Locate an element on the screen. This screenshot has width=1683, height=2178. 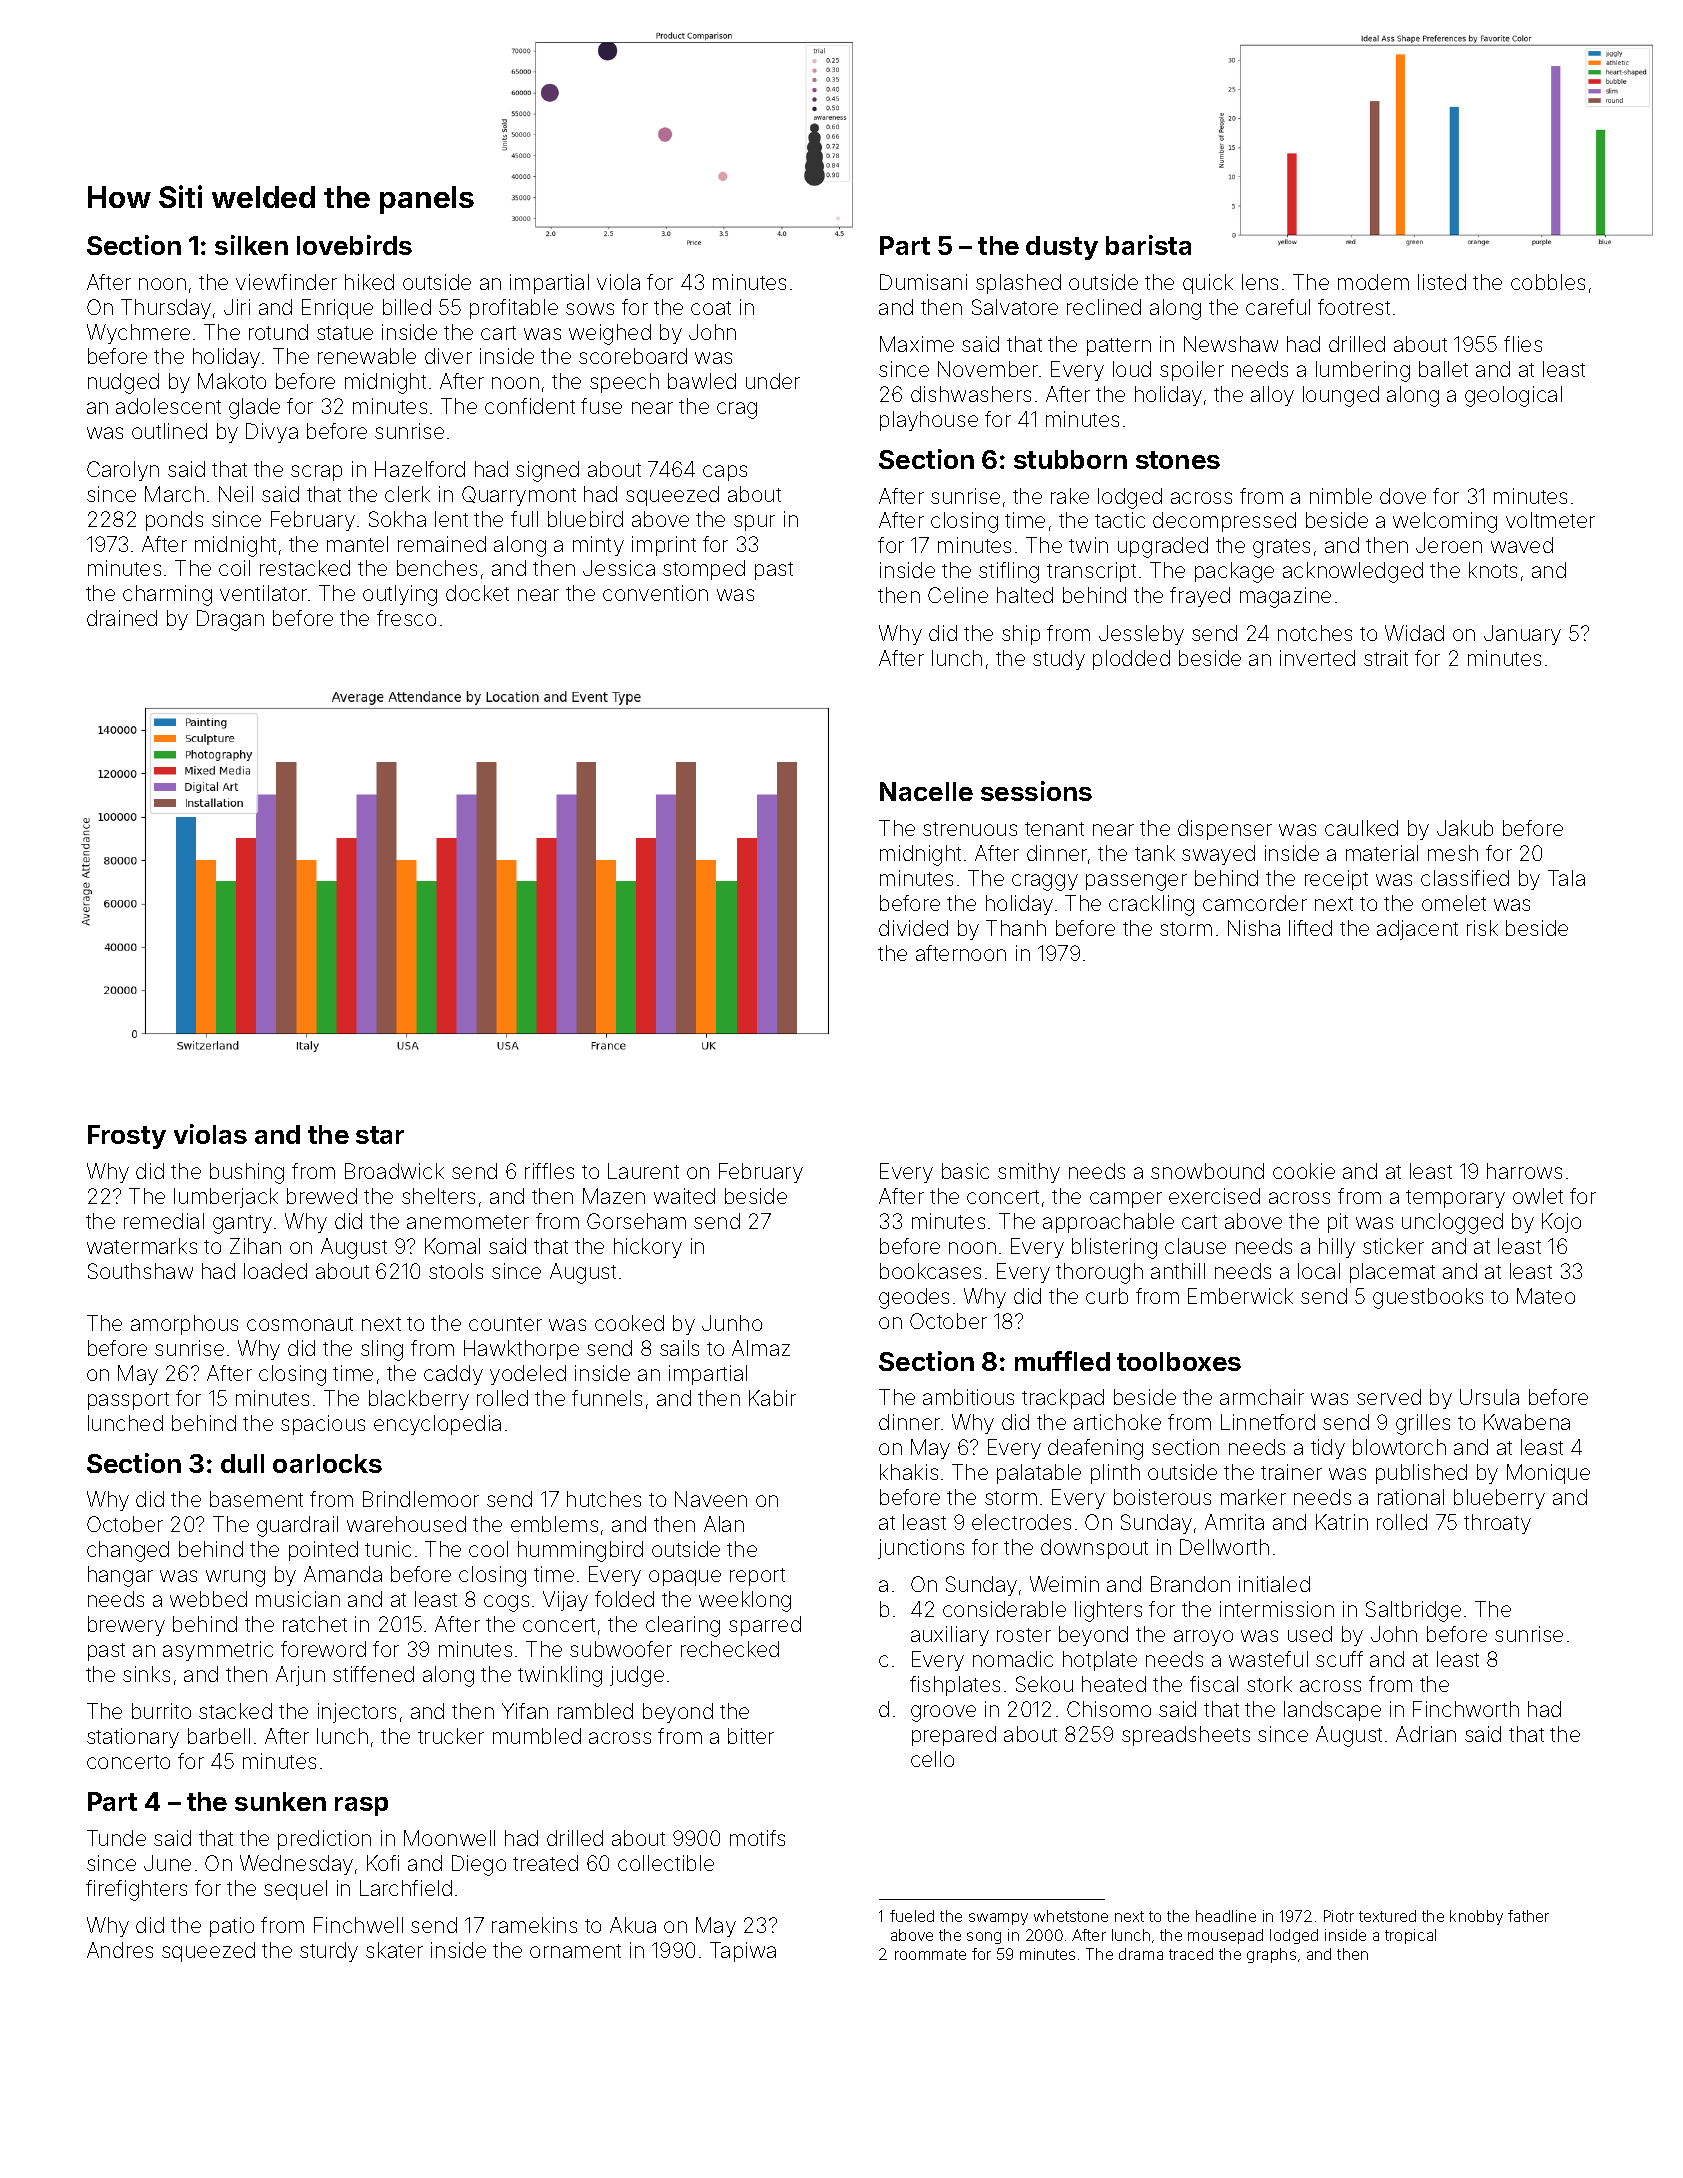
tropical is located at coordinates (1410, 1936).
